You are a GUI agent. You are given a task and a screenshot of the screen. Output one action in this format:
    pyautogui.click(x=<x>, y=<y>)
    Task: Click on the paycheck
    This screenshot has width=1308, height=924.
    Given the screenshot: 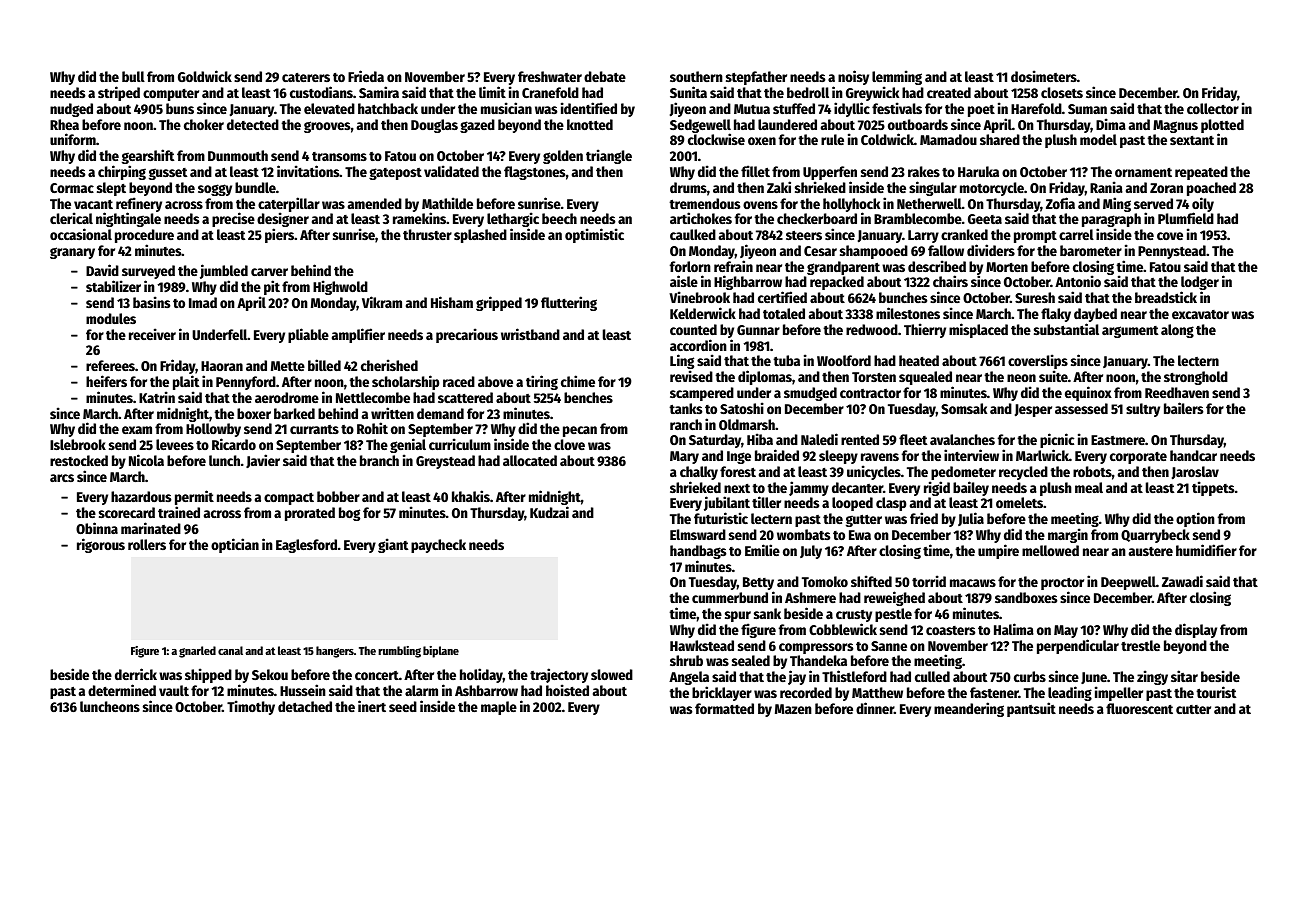 What is the action you would take?
    pyautogui.click(x=438, y=546)
